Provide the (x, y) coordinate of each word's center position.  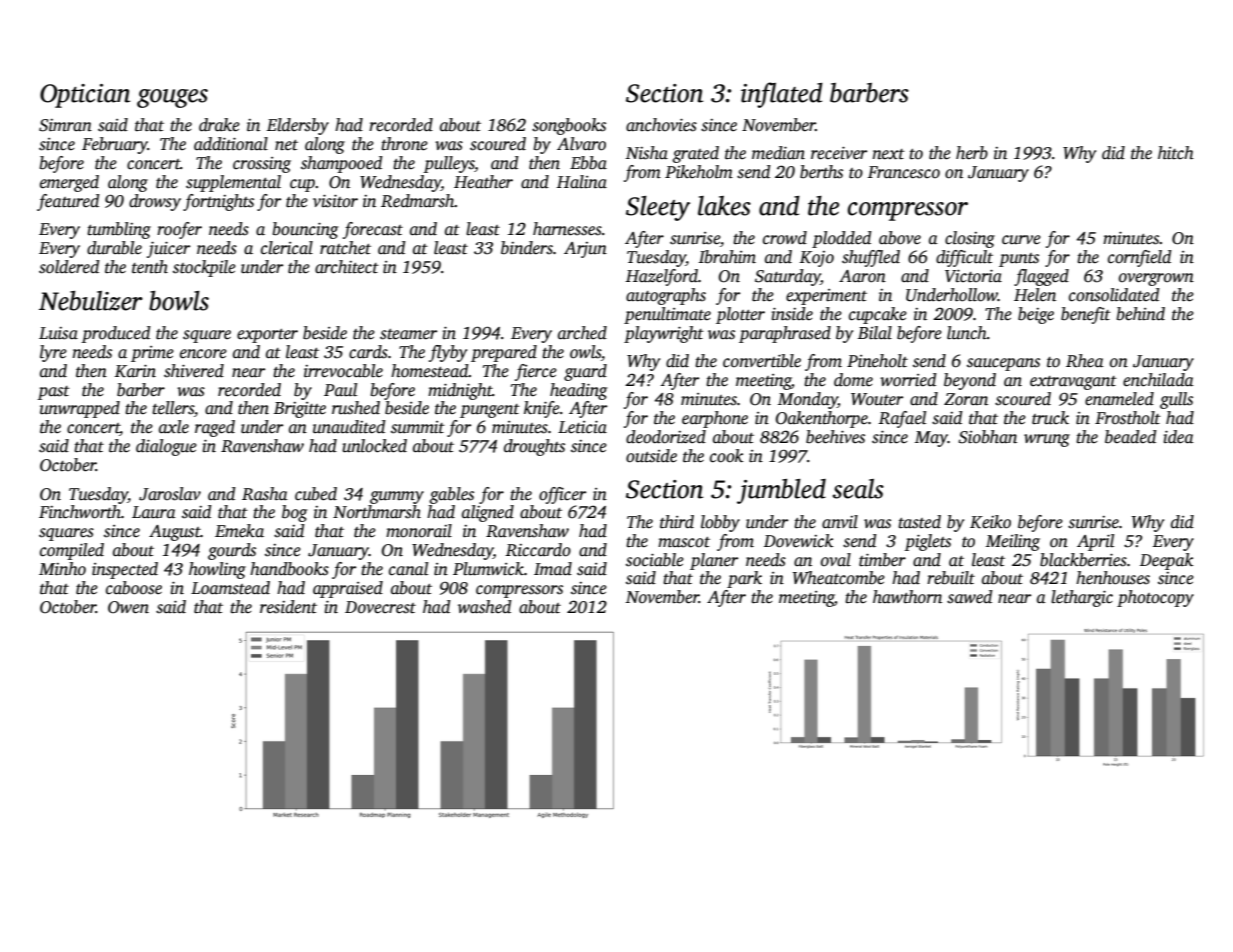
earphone (715, 419)
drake (219, 125)
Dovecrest (380, 607)
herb (972, 153)
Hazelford (661, 277)
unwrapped (80, 409)
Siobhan (987, 437)
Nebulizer (91, 301)
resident (288, 607)
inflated (782, 95)
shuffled (871, 258)
